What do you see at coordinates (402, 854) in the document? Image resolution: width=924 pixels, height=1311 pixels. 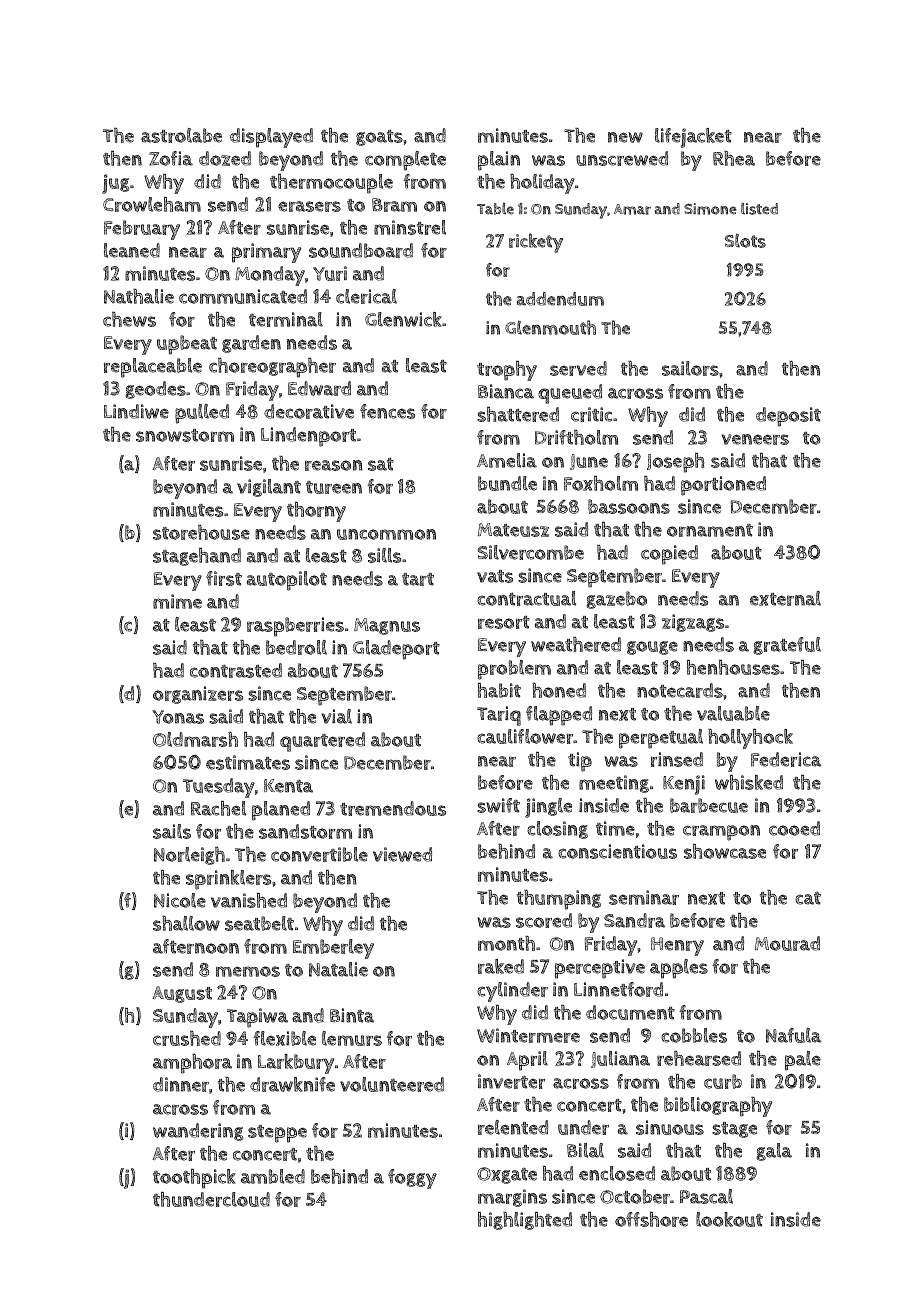 I see `viewed` at bounding box center [402, 854].
